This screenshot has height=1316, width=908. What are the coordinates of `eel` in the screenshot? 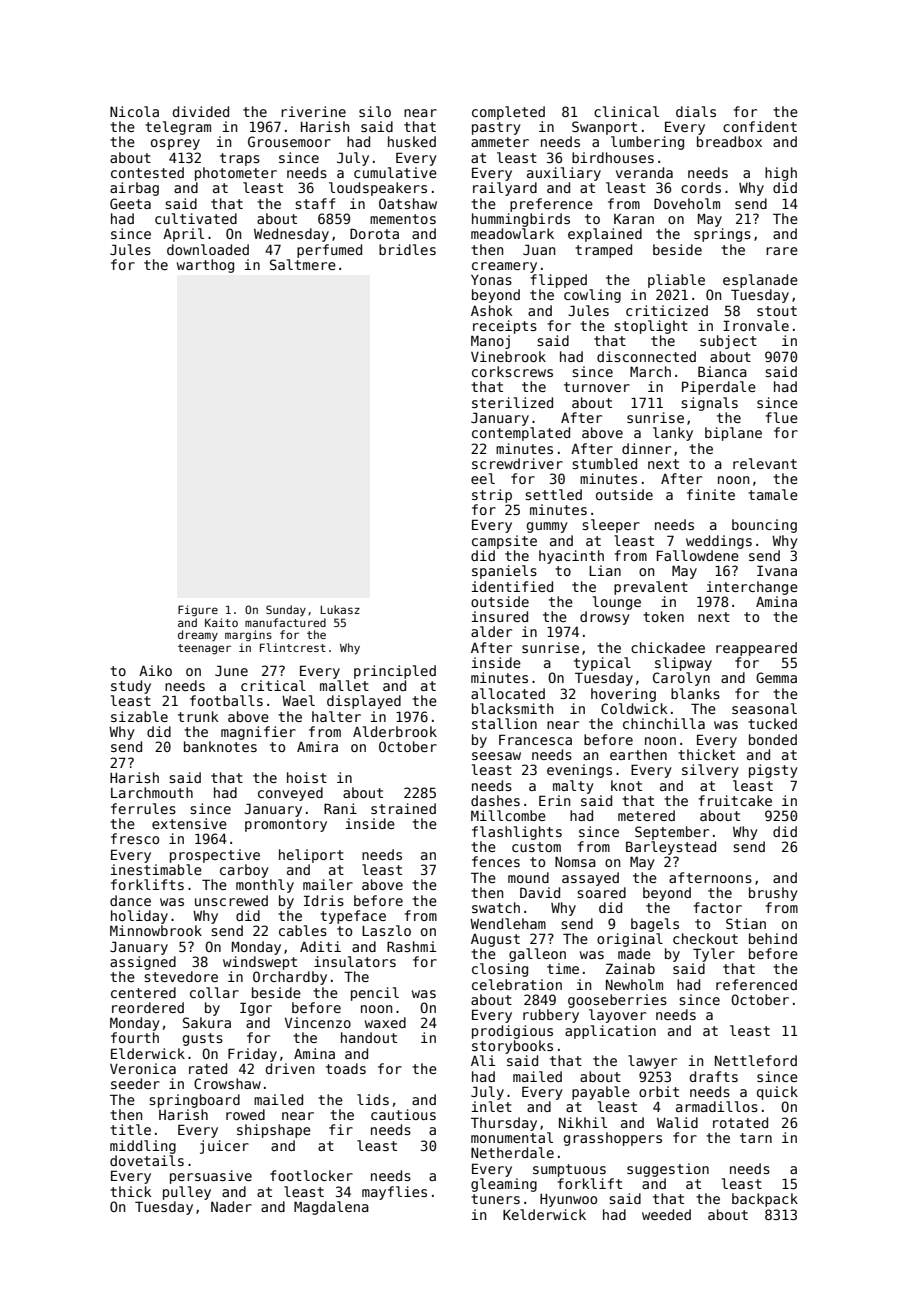 It's located at (483, 478).
